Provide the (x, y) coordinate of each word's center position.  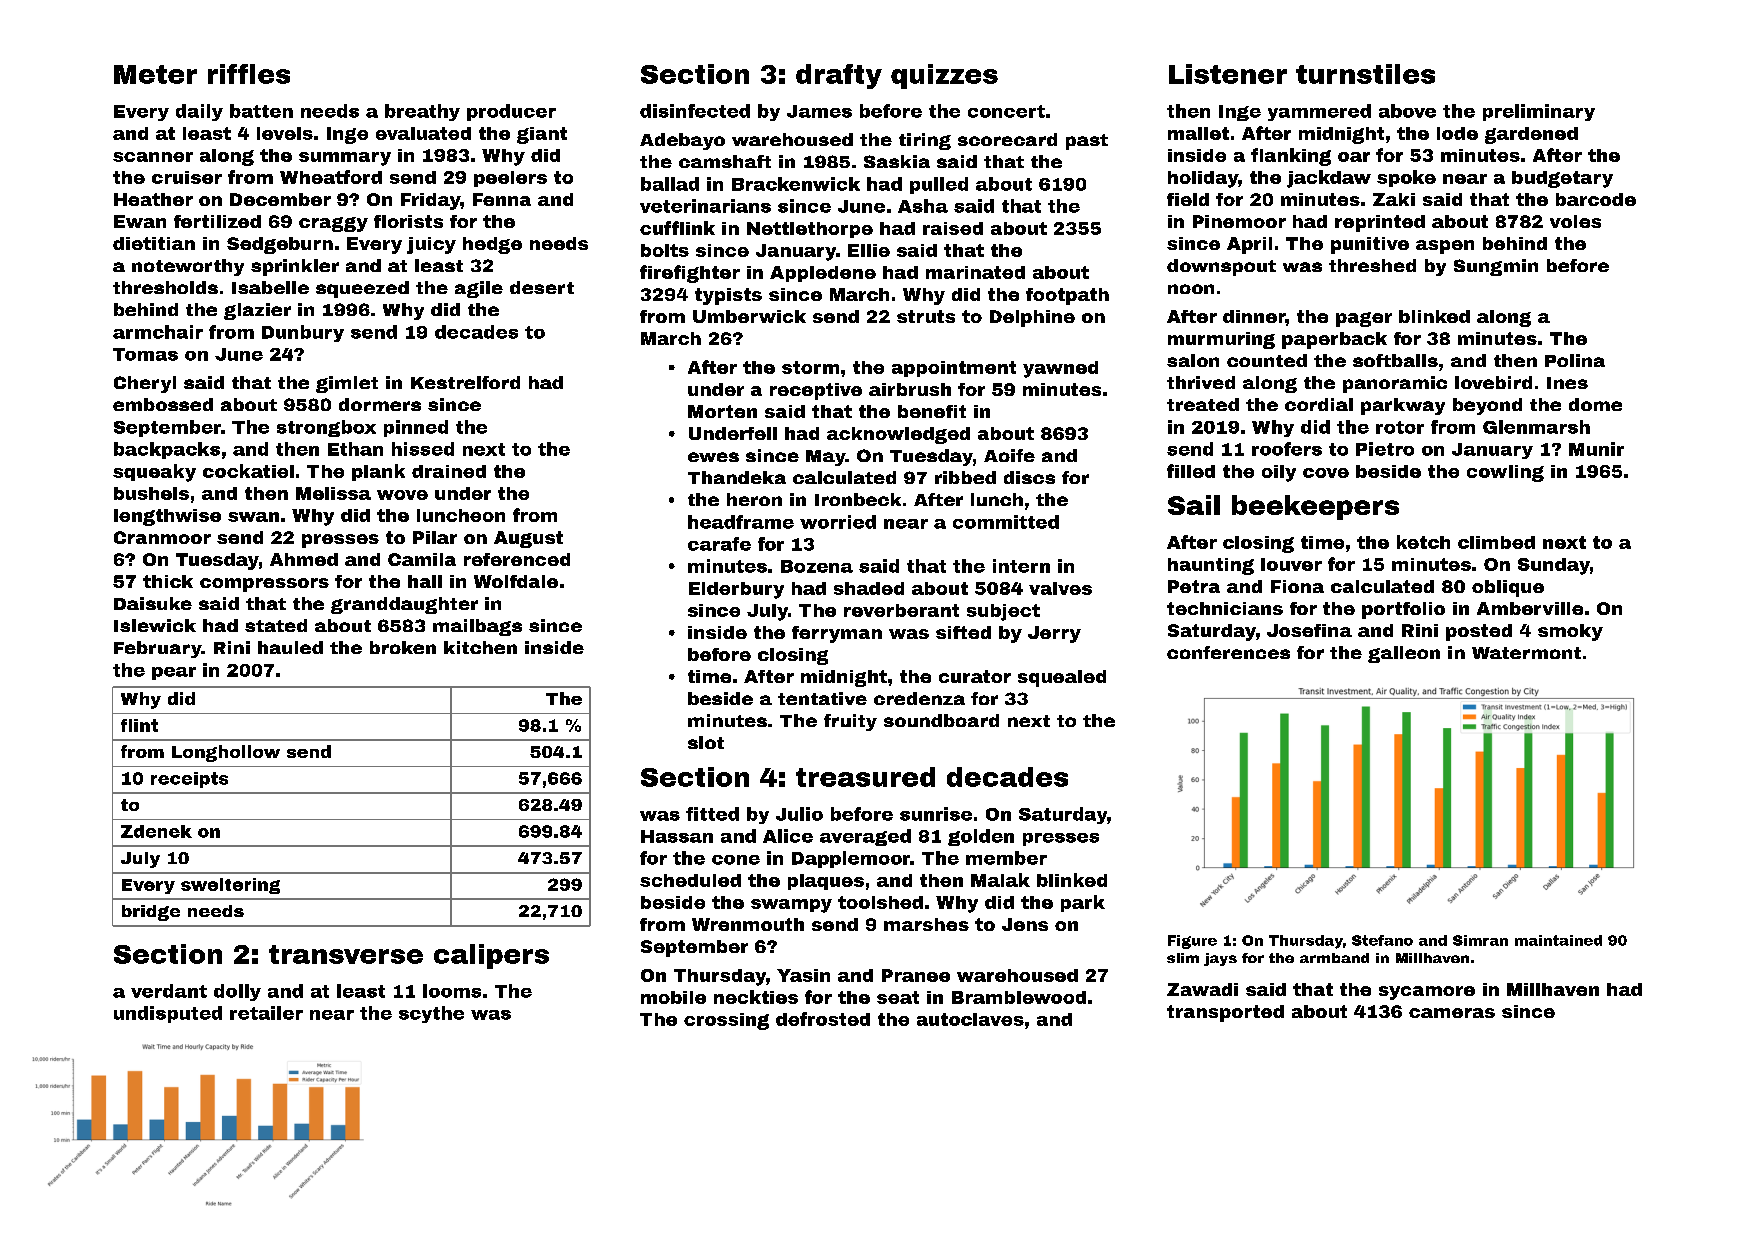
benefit (932, 411)
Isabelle (270, 287)
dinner (1254, 316)
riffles (249, 74)
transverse (346, 954)
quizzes (944, 76)
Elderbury (736, 590)
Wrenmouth (748, 924)
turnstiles (1365, 74)
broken (403, 647)
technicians (1225, 608)
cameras (1452, 1013)
